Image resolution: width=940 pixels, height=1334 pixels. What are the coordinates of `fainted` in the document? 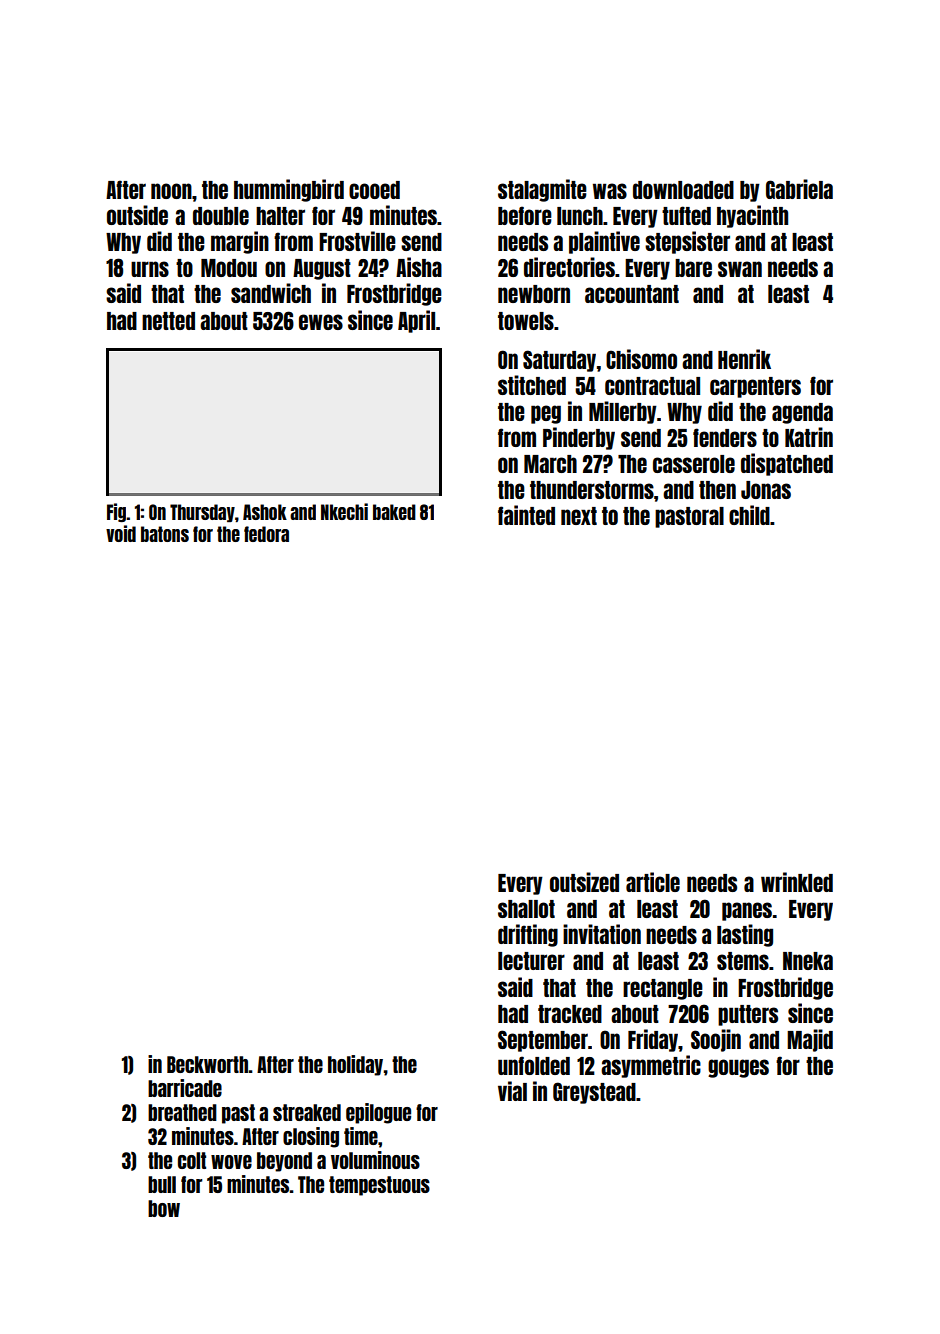 It's located at (526, 515).
